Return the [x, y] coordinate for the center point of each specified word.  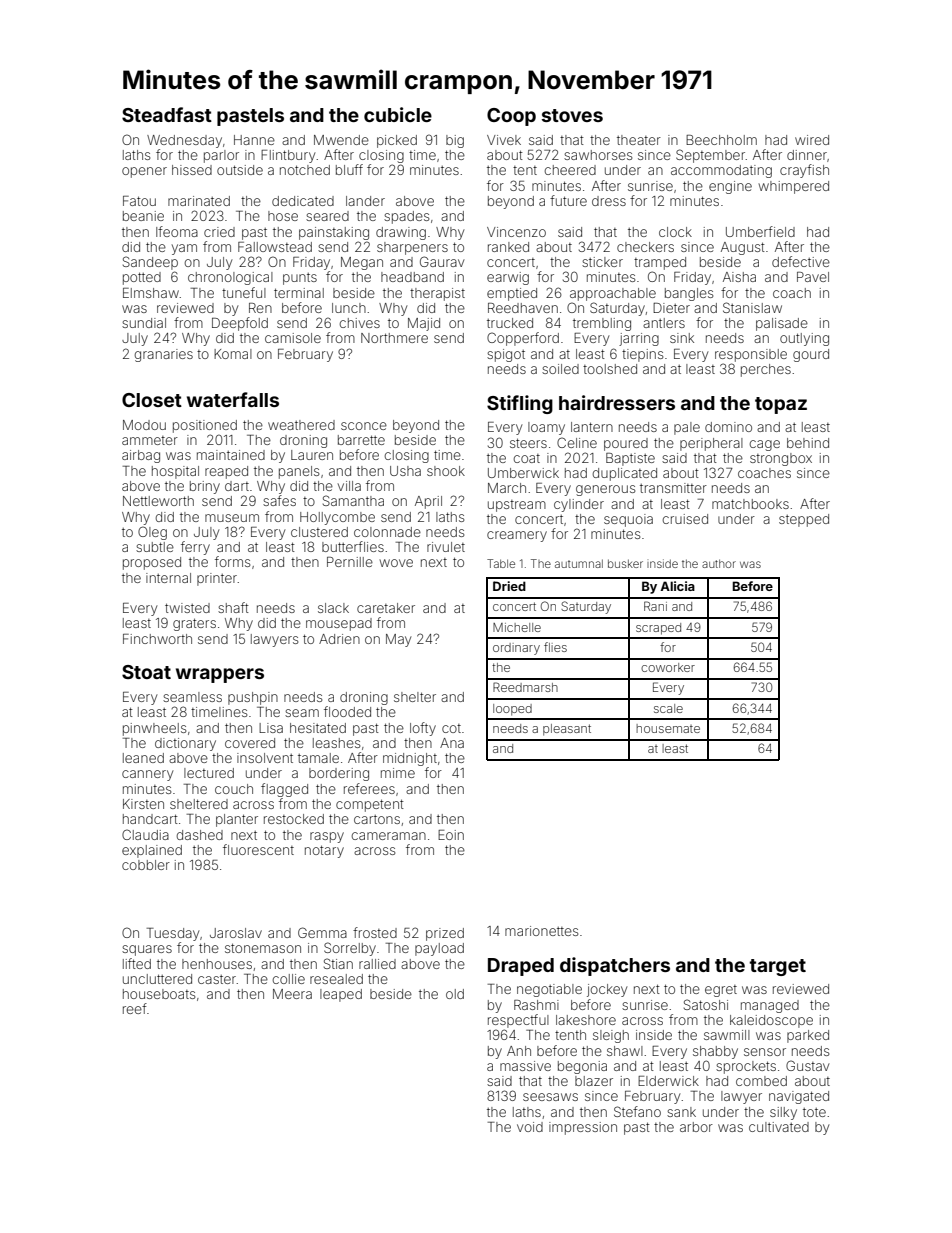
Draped [521, 967]
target [778, 967]
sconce [364, 426]
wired [812, 140]
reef [135, 1008]
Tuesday [173, 934]
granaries [164, 355]
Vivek [504, 140]
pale [687, 428]
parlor [221, 156]
